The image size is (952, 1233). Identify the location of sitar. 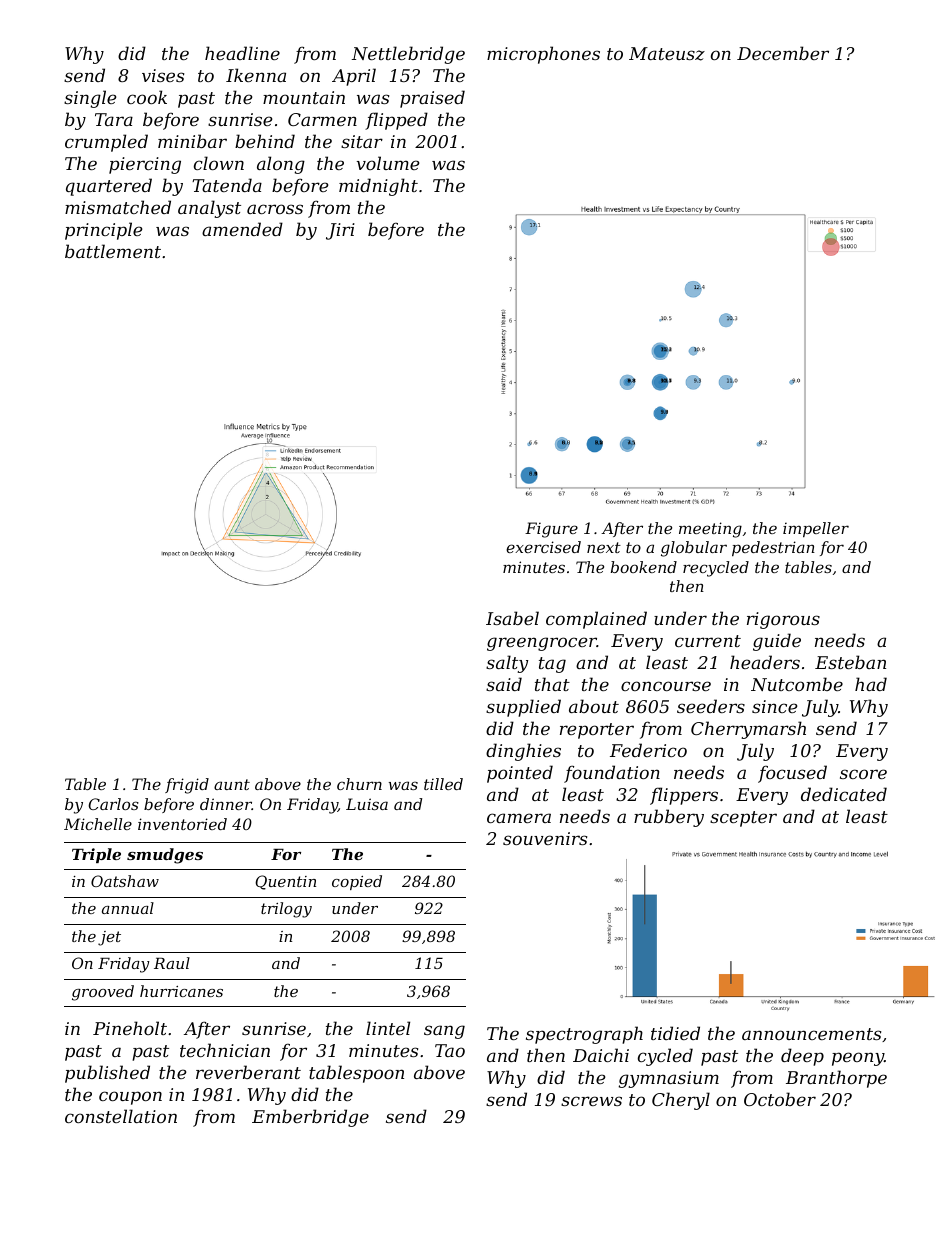
(362, 141).
